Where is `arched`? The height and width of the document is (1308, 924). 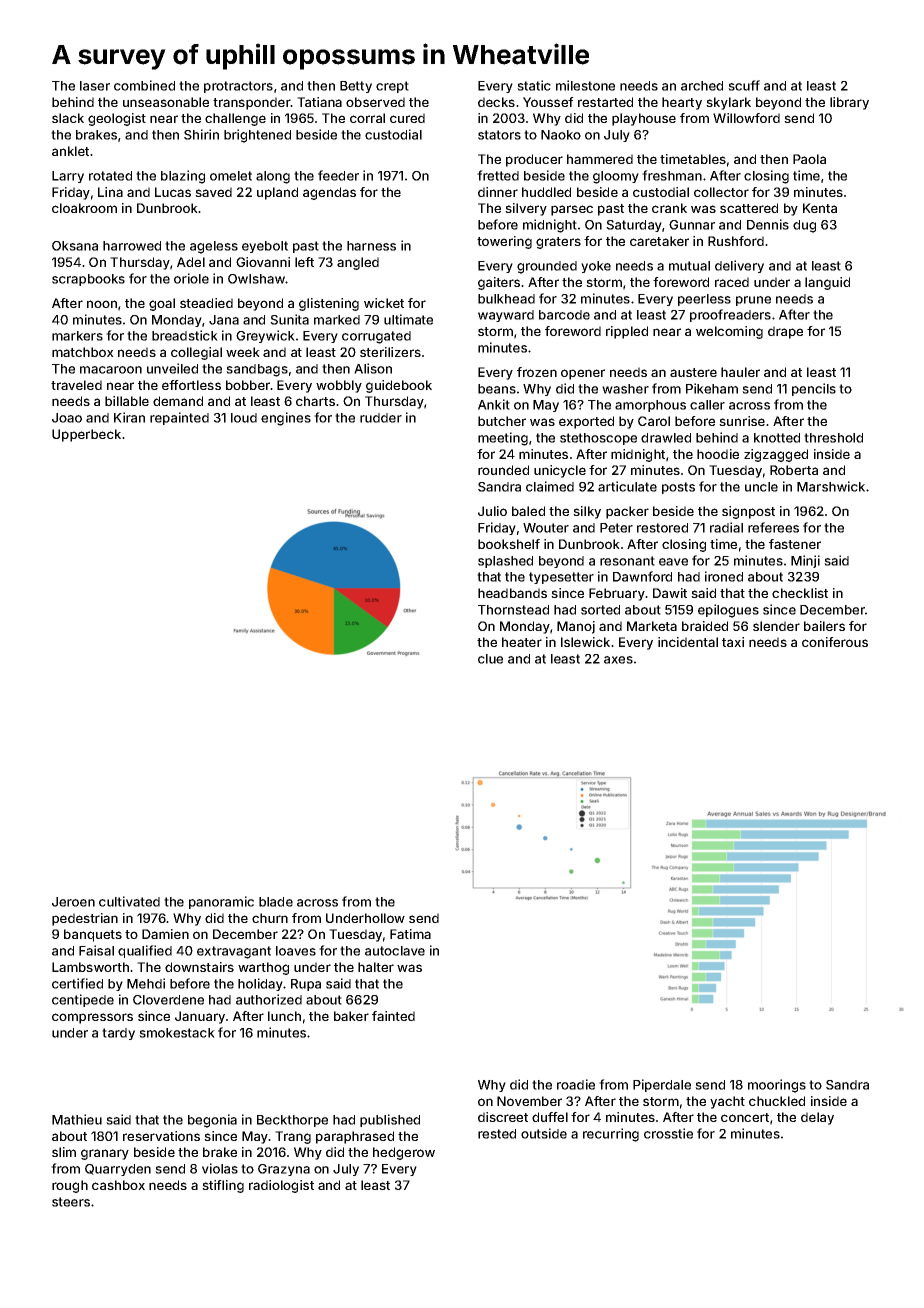
arched is located at coordinates (702, 86).
